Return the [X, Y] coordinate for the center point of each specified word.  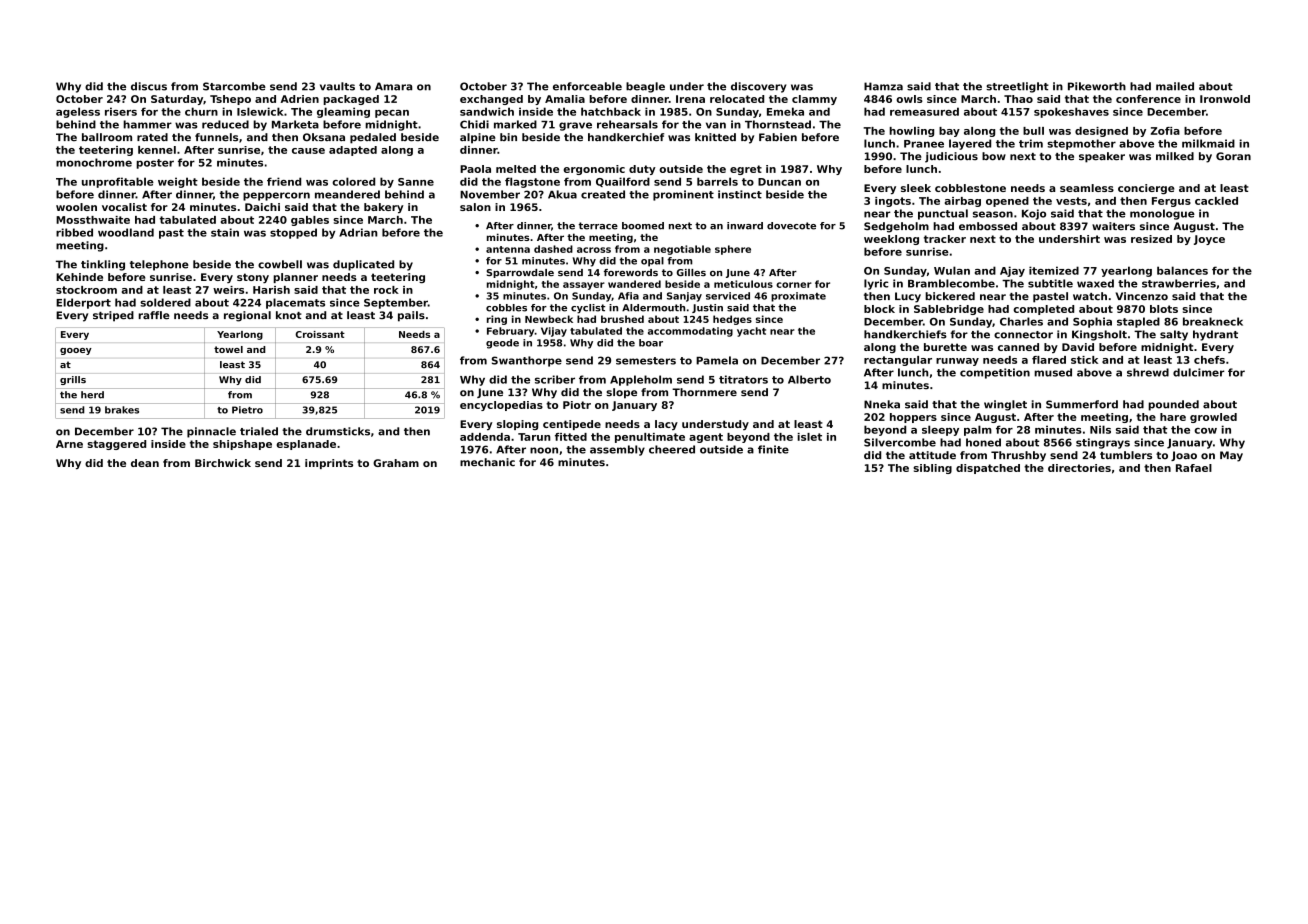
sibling [932, 469]
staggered [116, 445]
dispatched [988, 469]
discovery [758, 87]
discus [149, 86]
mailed [1175, 86]
